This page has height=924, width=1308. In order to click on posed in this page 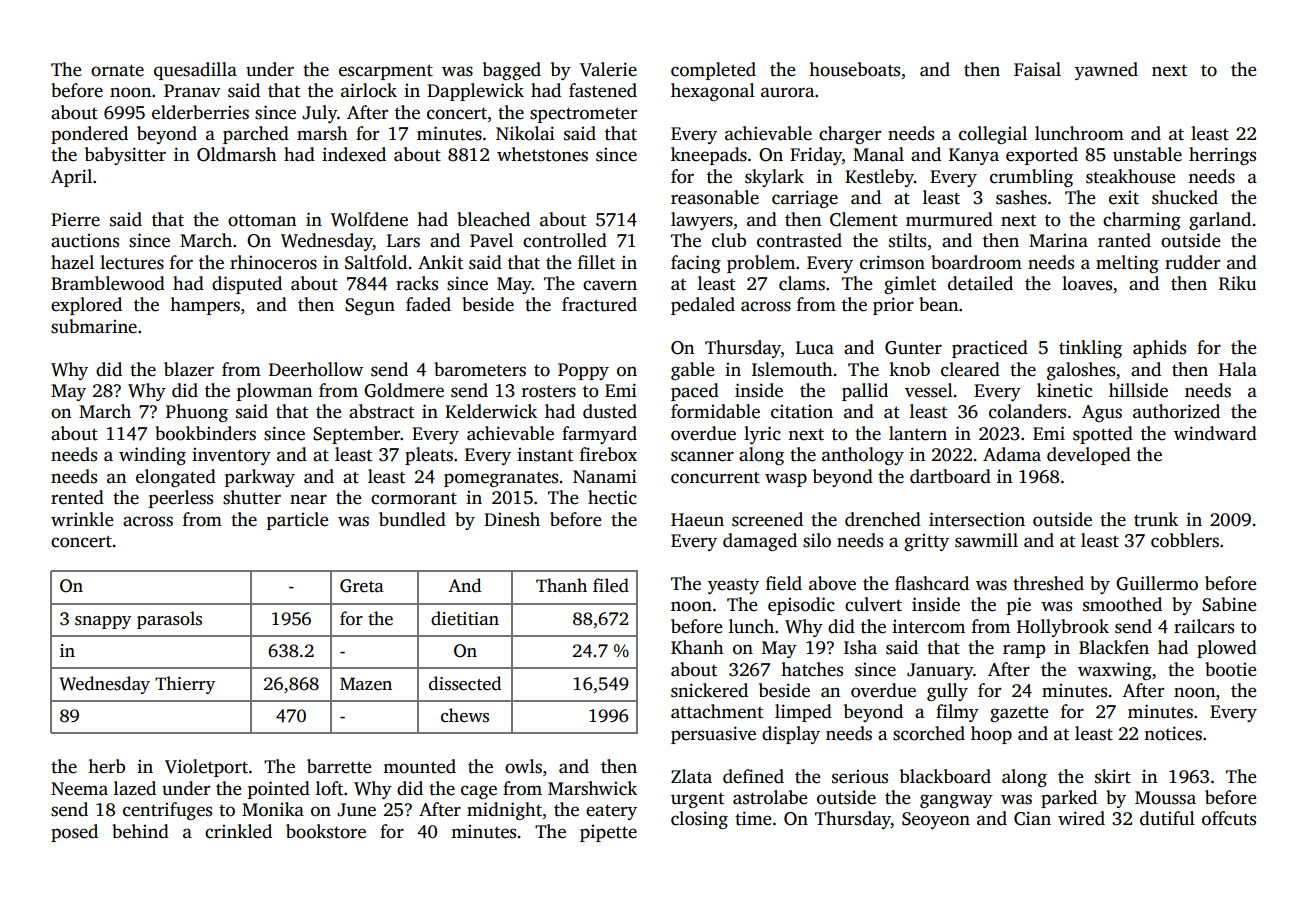, I will do `click(74, 833)`.
